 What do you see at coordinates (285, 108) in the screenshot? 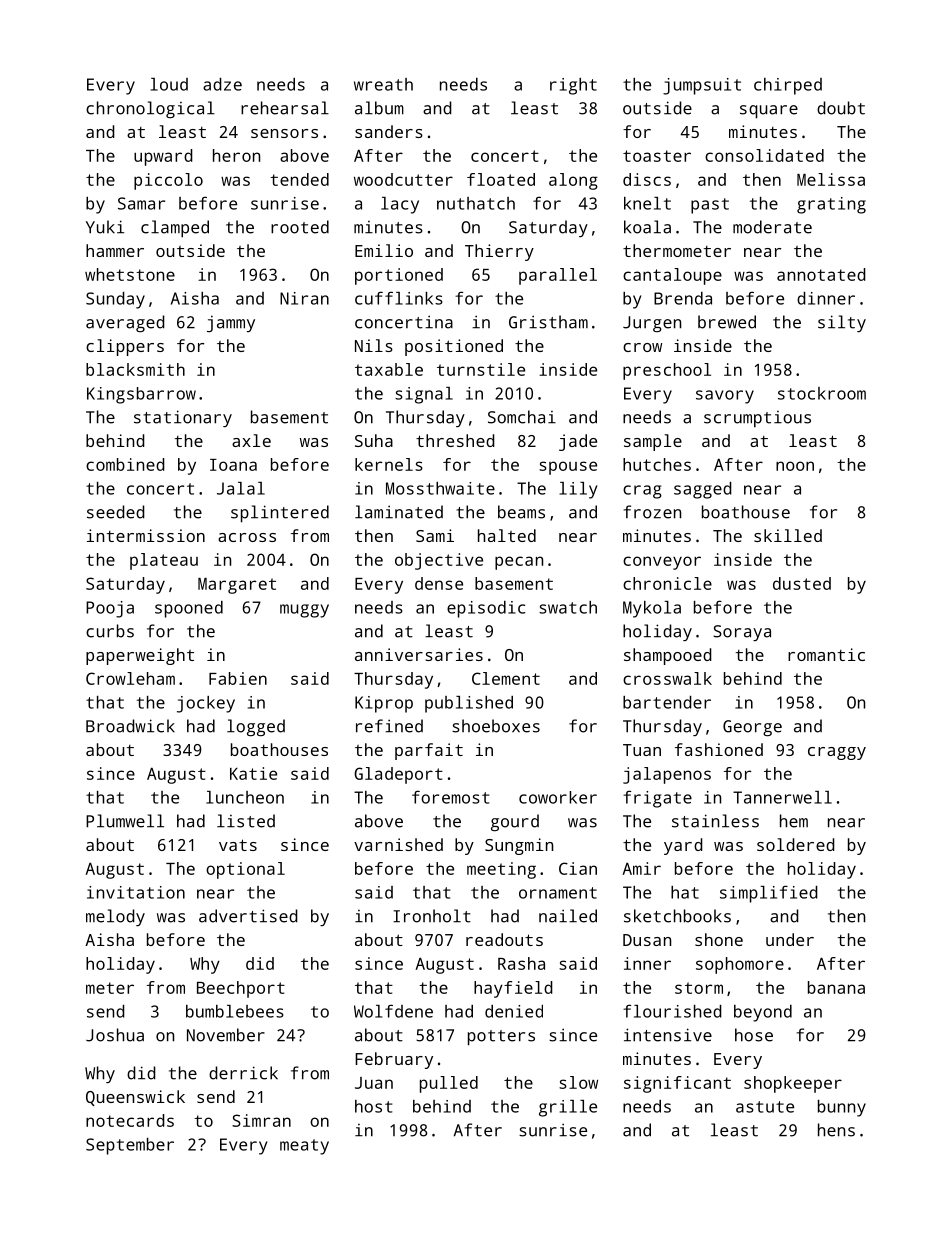
I see `rehearsal` at bounding box center [285, 108].
